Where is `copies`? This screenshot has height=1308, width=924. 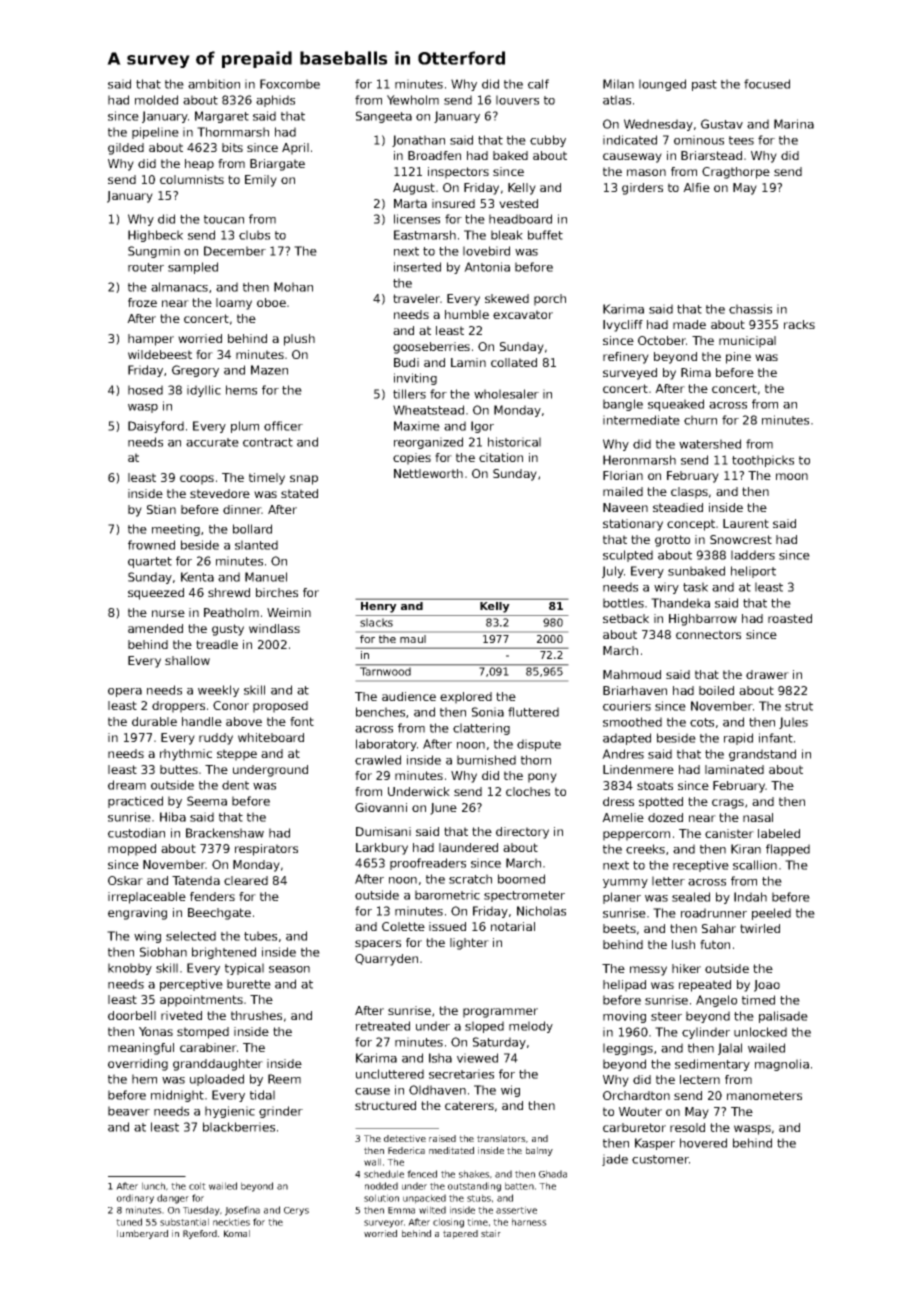
copies is located at coordinates (412, 459).
